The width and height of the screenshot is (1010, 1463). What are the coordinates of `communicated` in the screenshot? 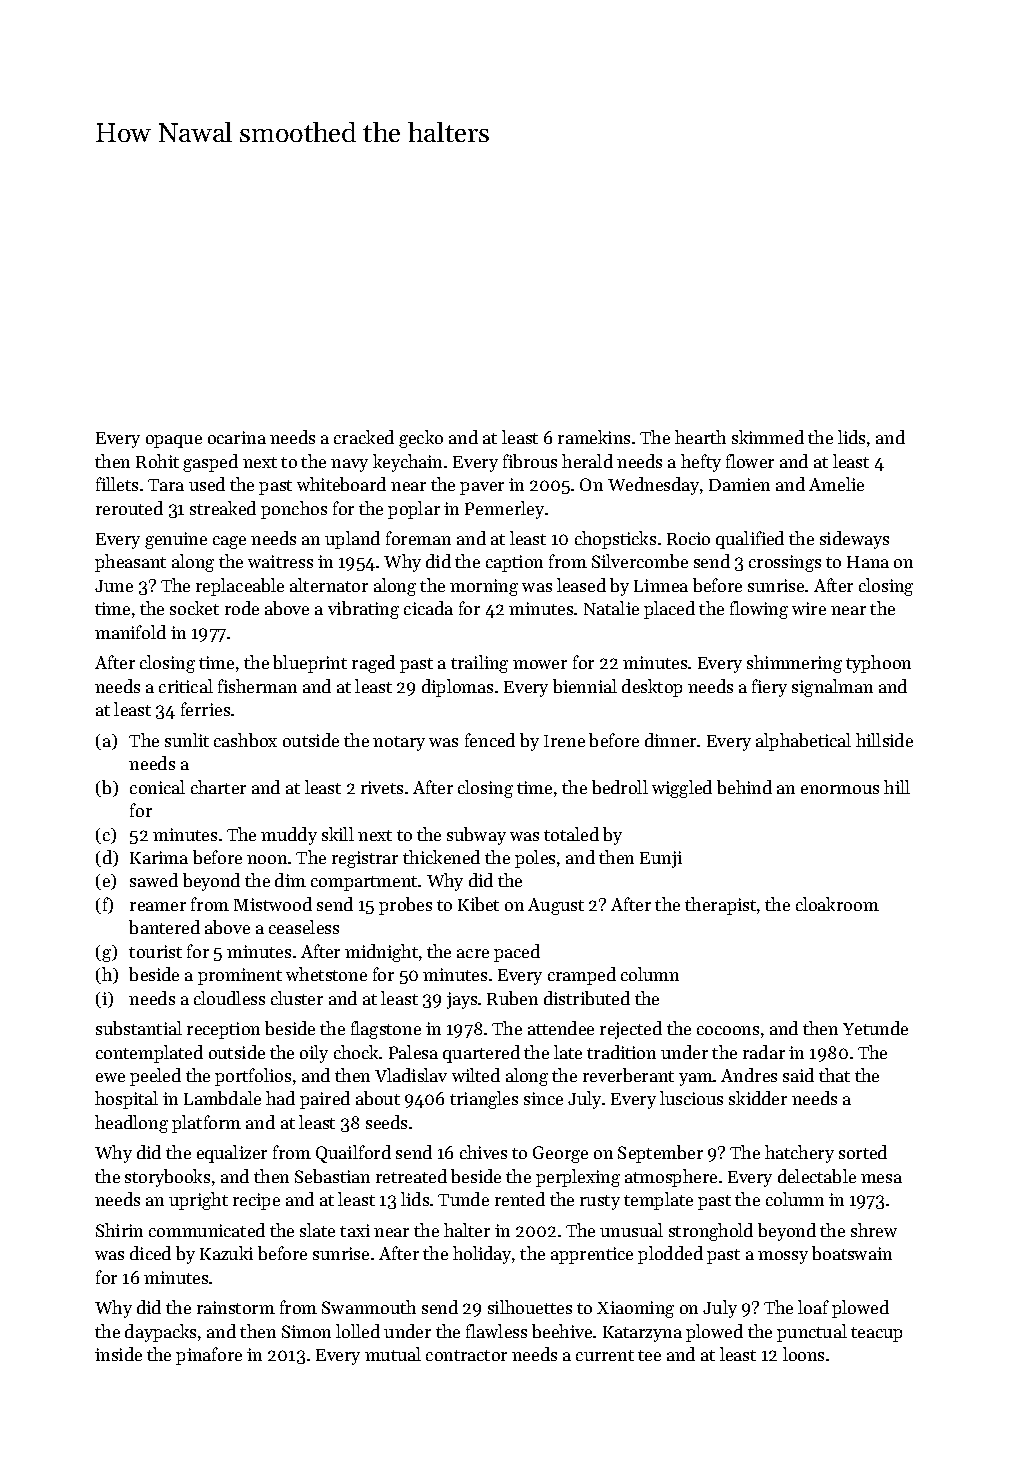 It's located at (207, 1230).
